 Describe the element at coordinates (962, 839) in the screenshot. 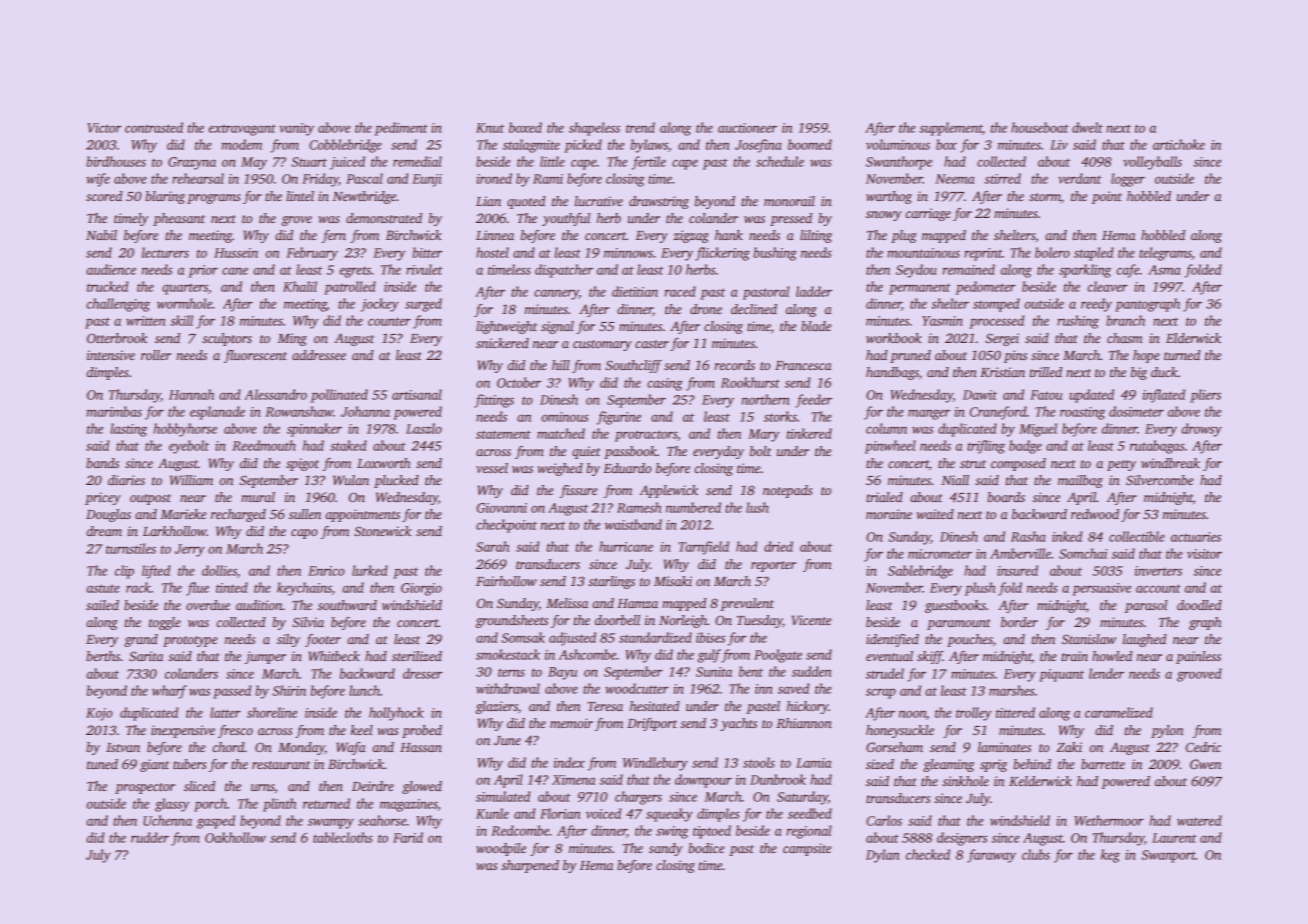

I see `designers` at that location.
